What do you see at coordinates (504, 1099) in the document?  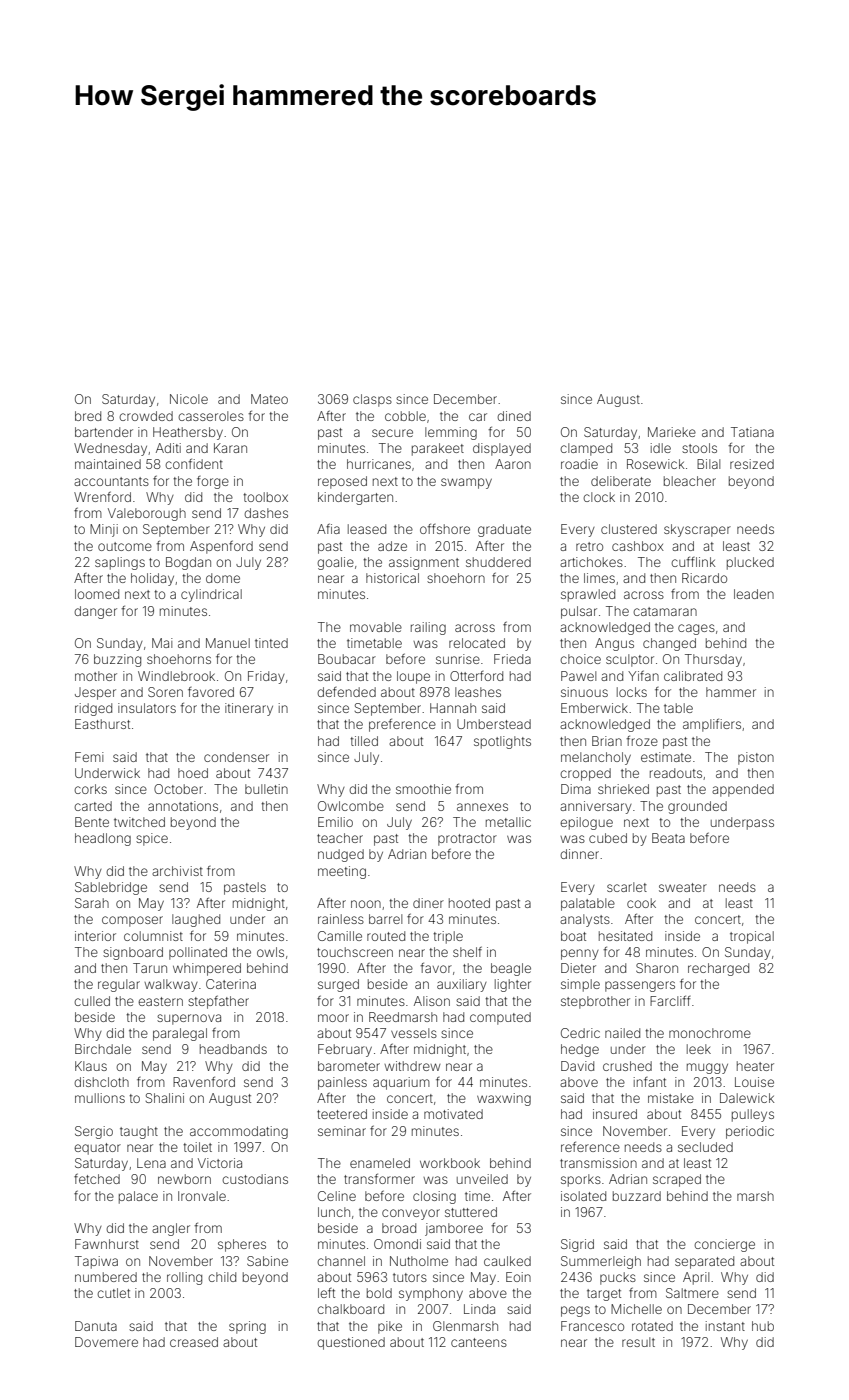 I see `waxwing` at bounding box center [504, 1099].
